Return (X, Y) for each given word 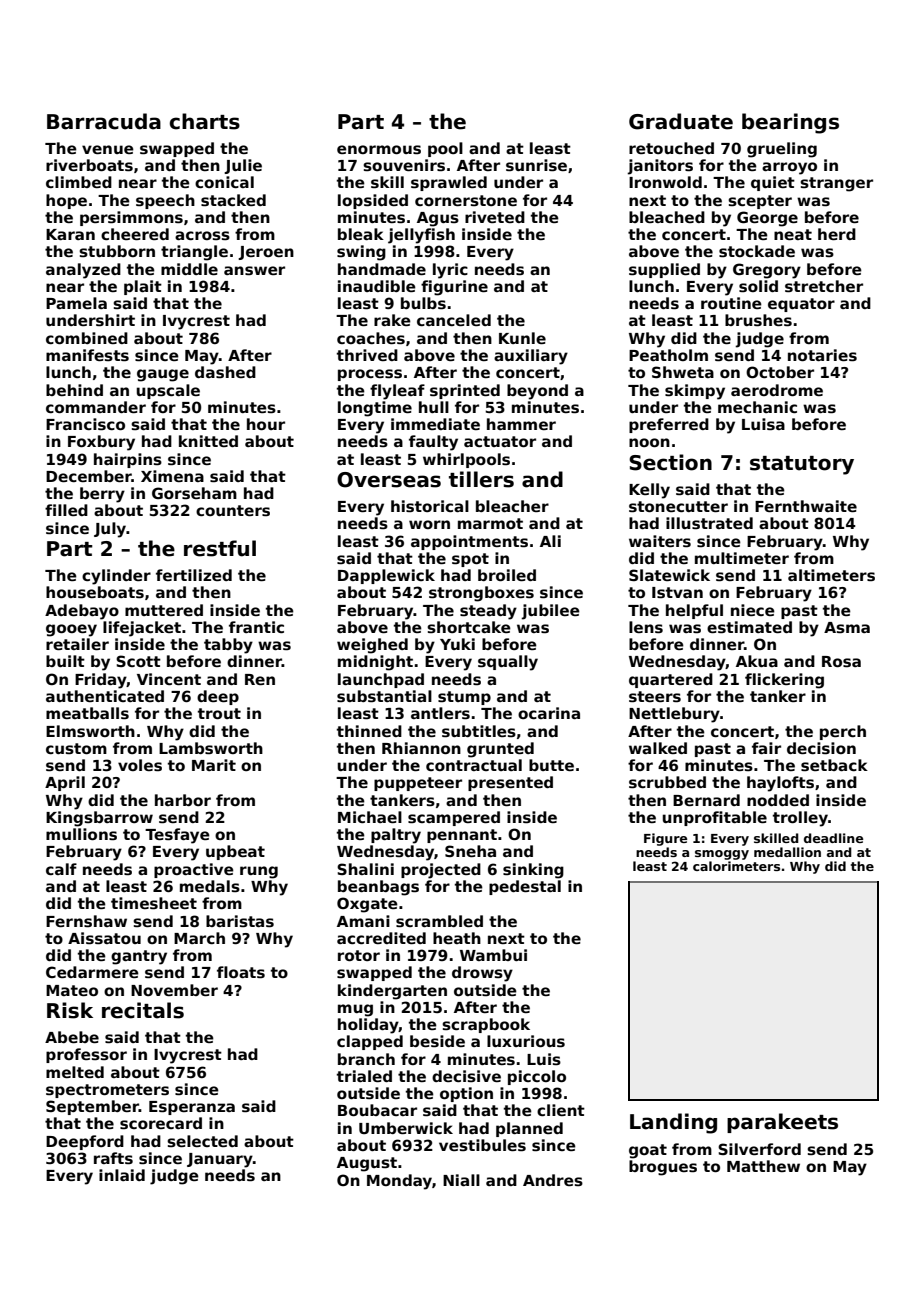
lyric (450, 271)
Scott (138, 661)
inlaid (122, 1175)
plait (143, 287)
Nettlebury (674, 715)
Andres (553, 1180)
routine (731, 303)
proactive (194, 870)
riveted (495, 217)
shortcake (469, 627)
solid (758, 286)
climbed (79, 182)
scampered (454, 818)
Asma (847, 628)
